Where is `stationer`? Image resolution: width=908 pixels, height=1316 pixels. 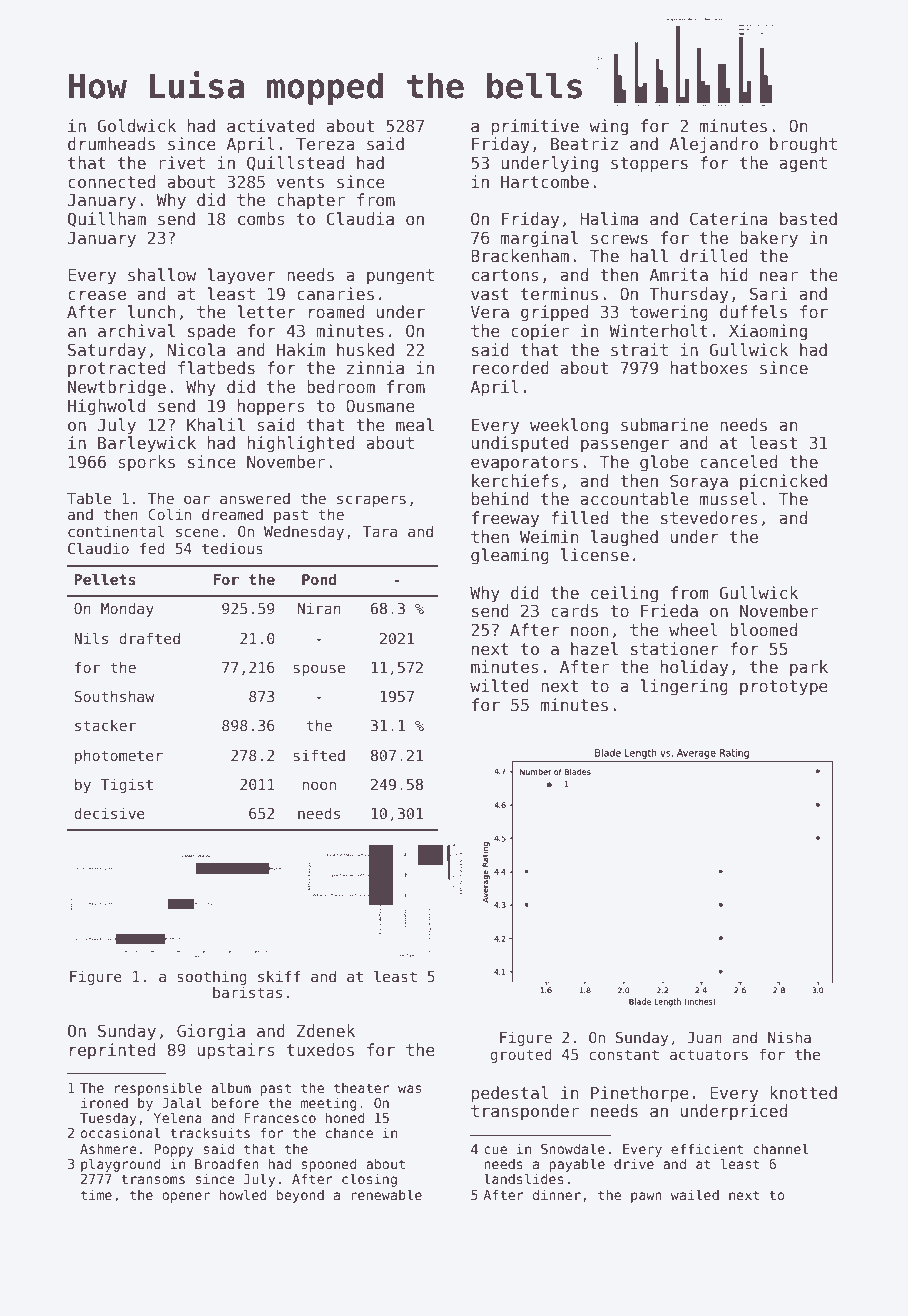 stationer is located at coordinates (675, 649).
